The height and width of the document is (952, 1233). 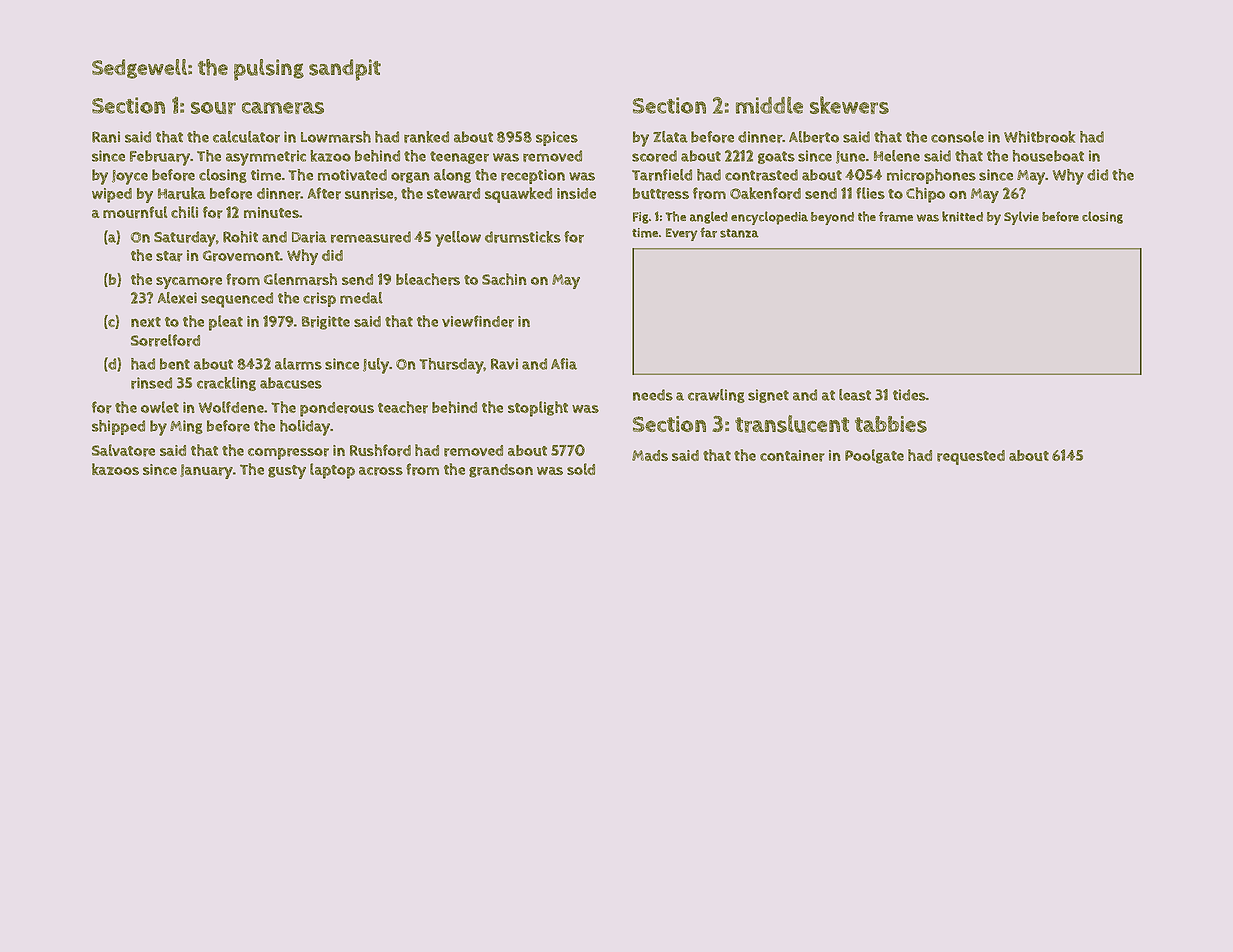 I want to click on next, so click(x=146, y=322).
